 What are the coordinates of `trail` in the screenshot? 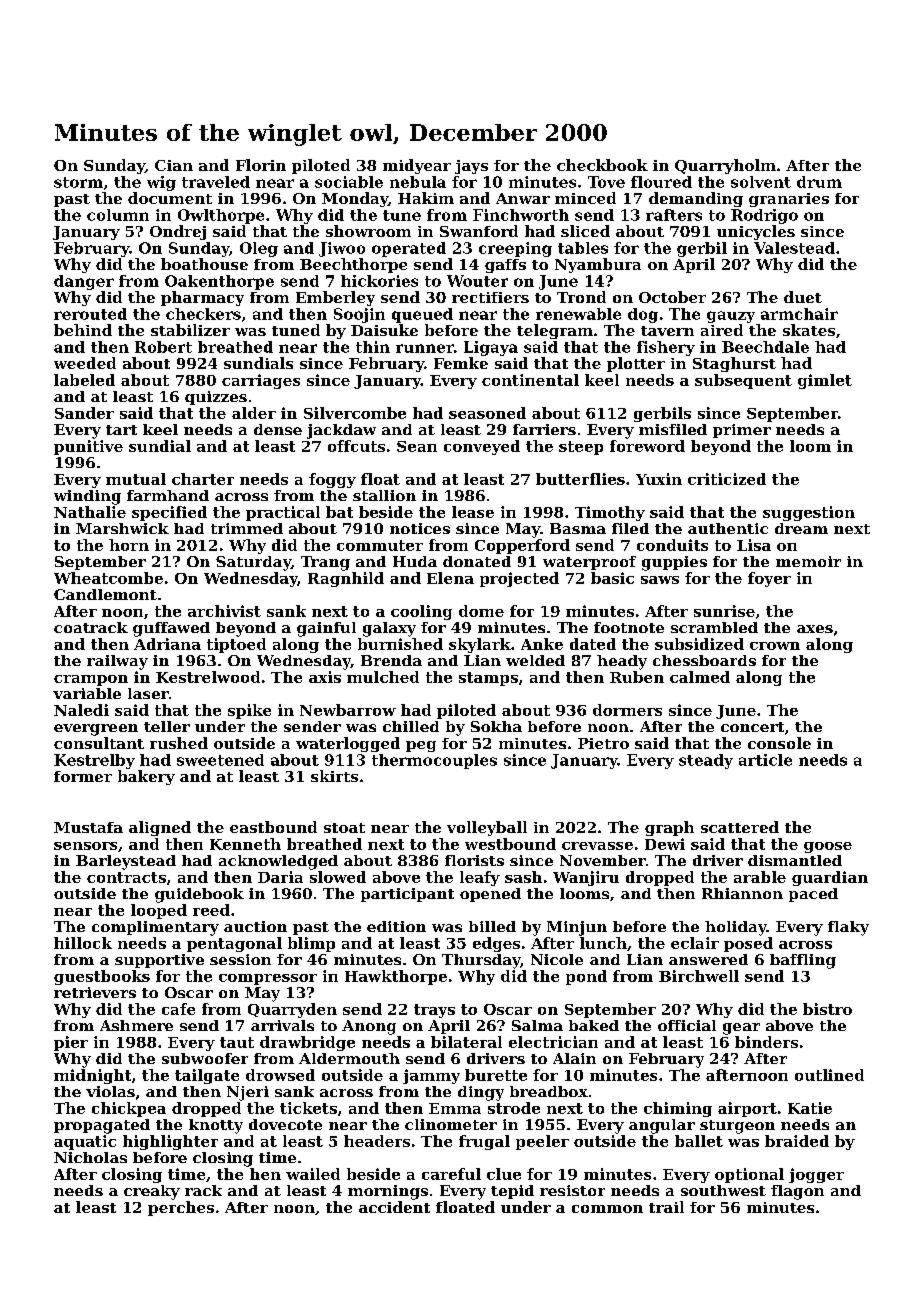 It's located at (666, 1207).
